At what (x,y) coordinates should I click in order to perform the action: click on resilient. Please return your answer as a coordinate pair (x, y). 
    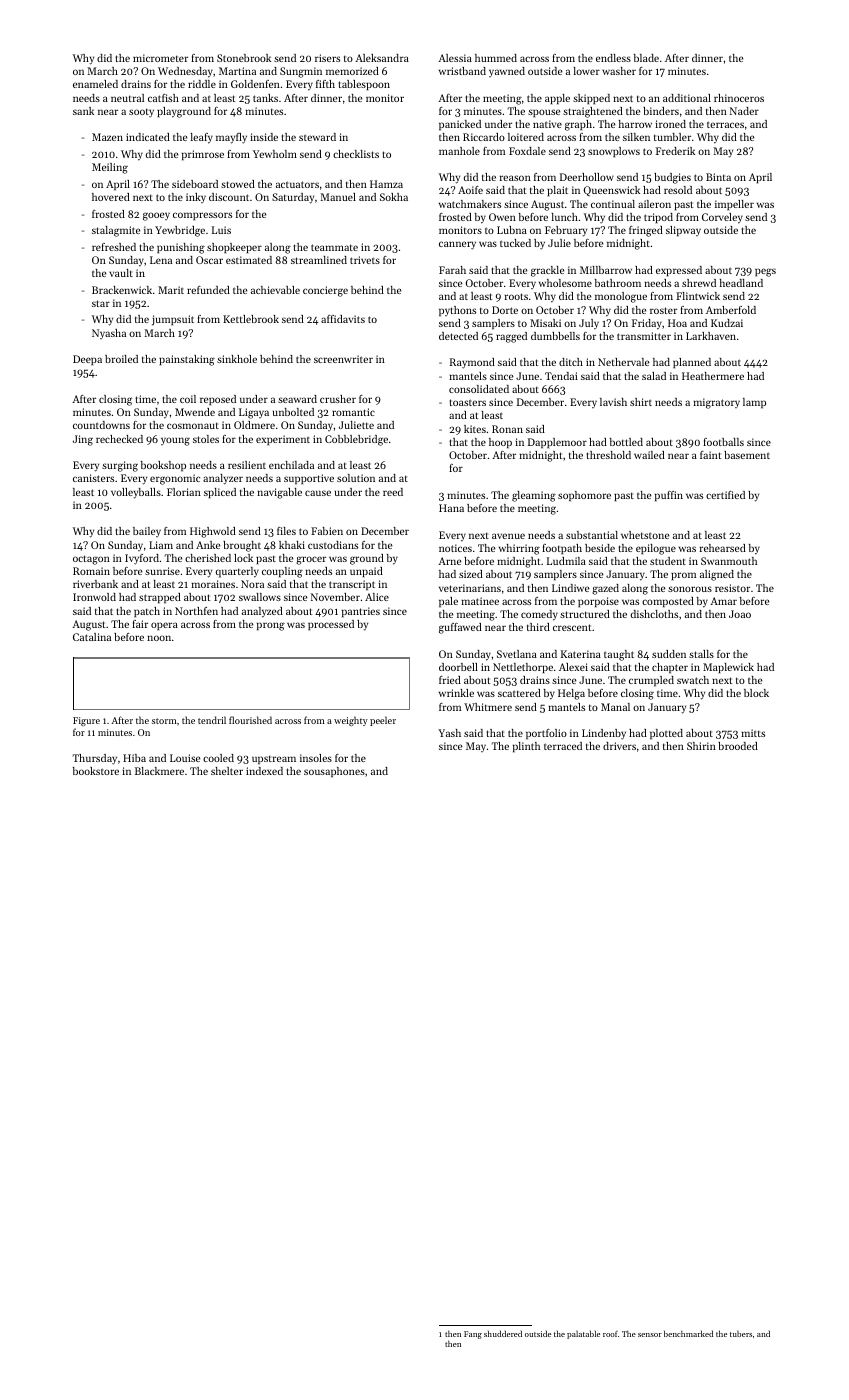
    Looking at the image, I should click on (247, 465).
